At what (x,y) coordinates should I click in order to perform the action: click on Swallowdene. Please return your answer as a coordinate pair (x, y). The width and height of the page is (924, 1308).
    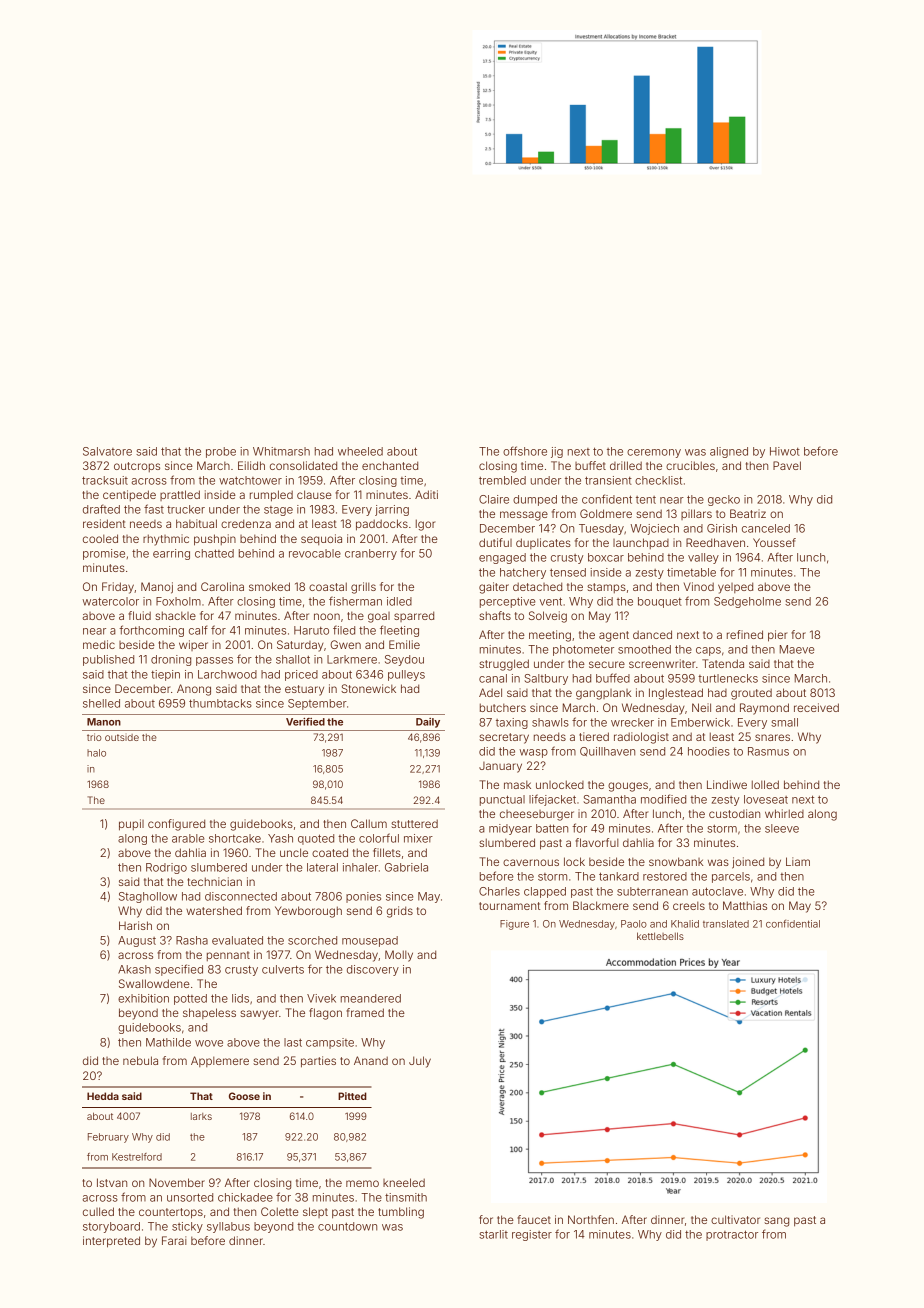
    Looking at the image, I should click on (154, 983).
